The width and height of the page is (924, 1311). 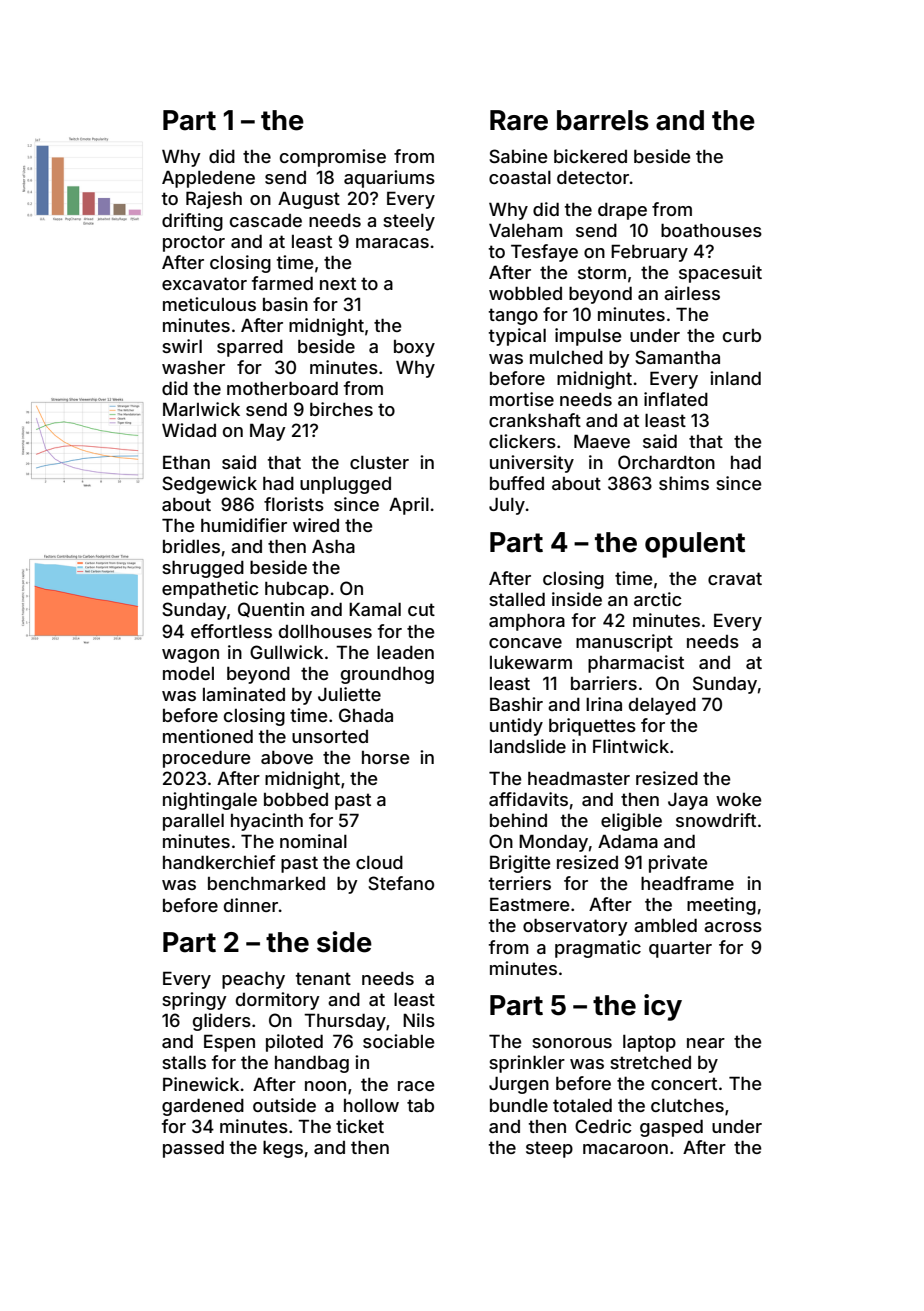 I want to click on eligible, so click(x=631, y=822).
